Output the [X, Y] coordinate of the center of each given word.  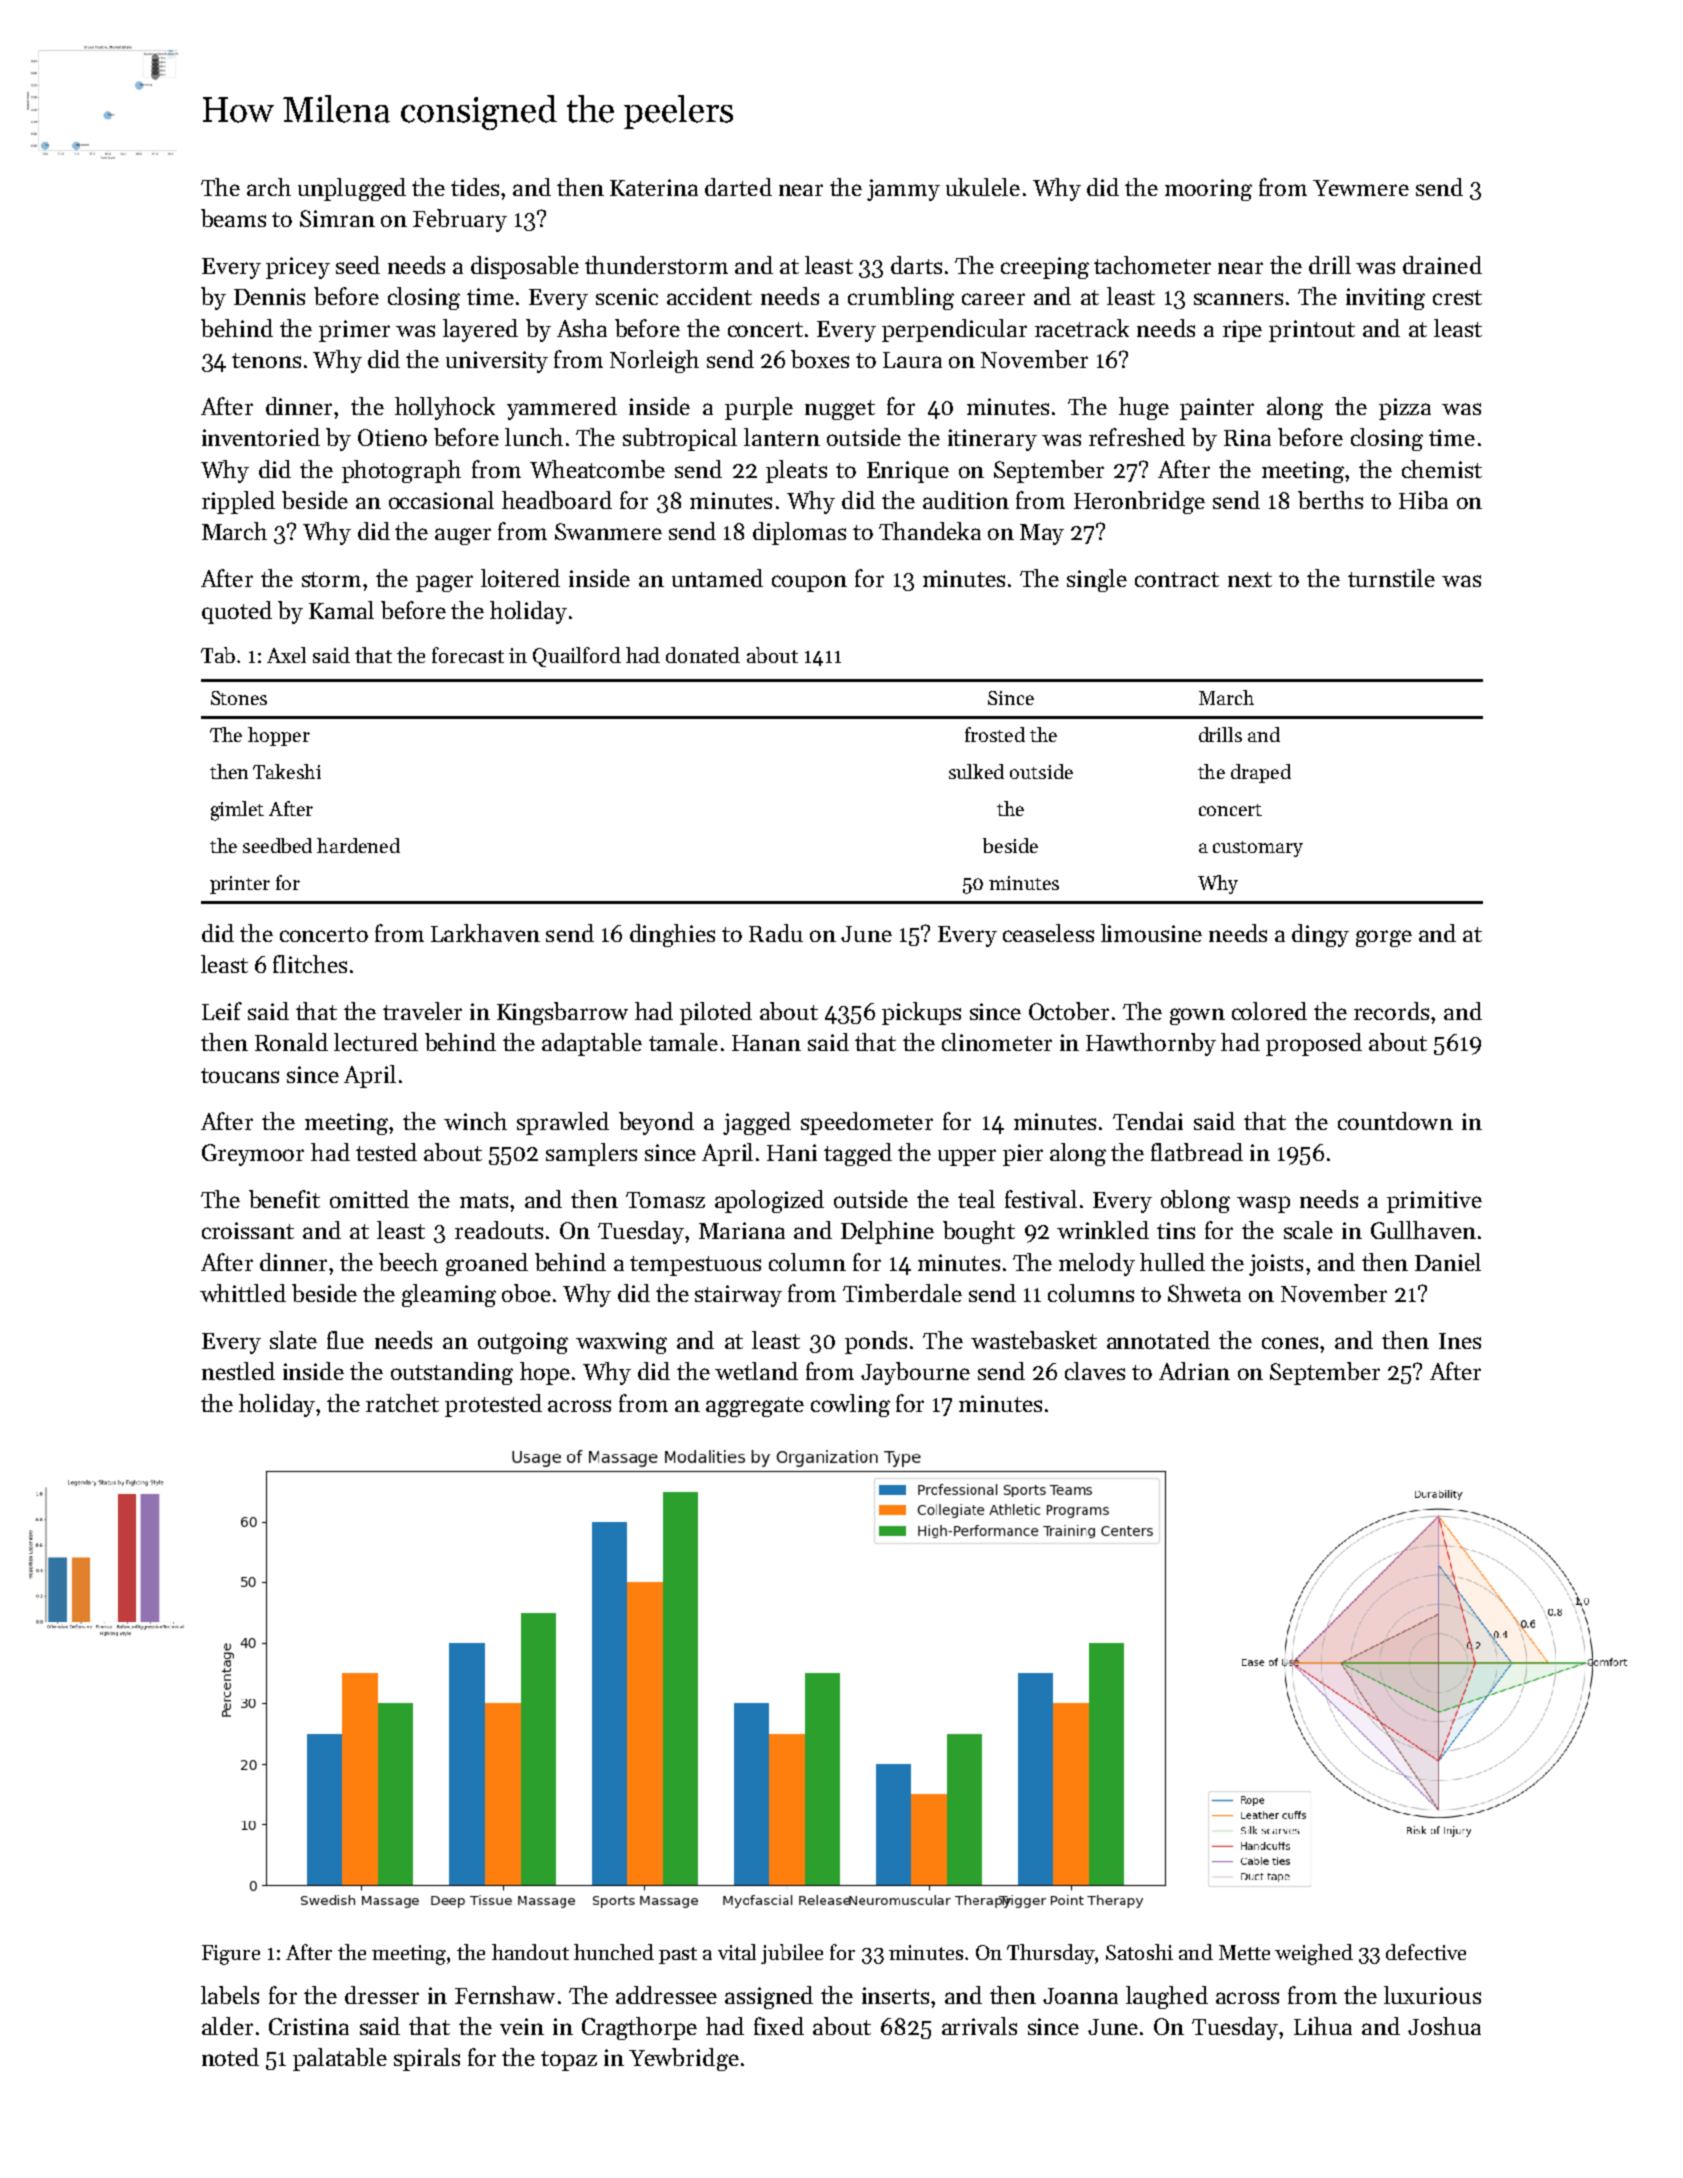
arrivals [979, 2026]
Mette [1244, 1952]
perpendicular [954, 330]
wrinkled [1103, 1230]
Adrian [1194, 1371]
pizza [1405, 409]
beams [233, 218]
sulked [976, 771]
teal [976, 1199]
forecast [468, 655]
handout [530, 1952]
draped [1261, 773]
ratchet [402, 1403]
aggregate [755, 1407]
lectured [376, 1042]
